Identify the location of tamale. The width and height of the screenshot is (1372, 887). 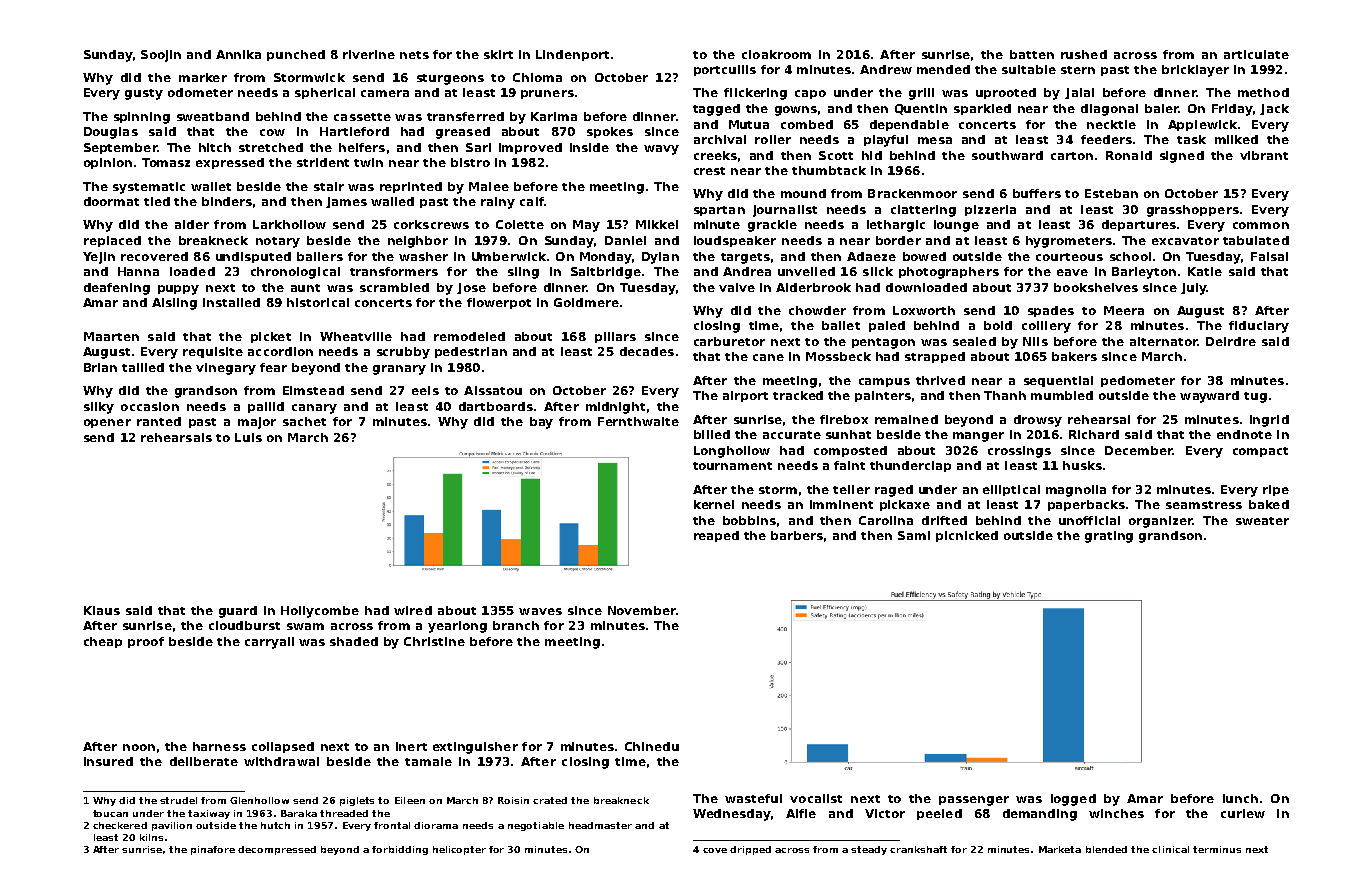
(428, 761).
